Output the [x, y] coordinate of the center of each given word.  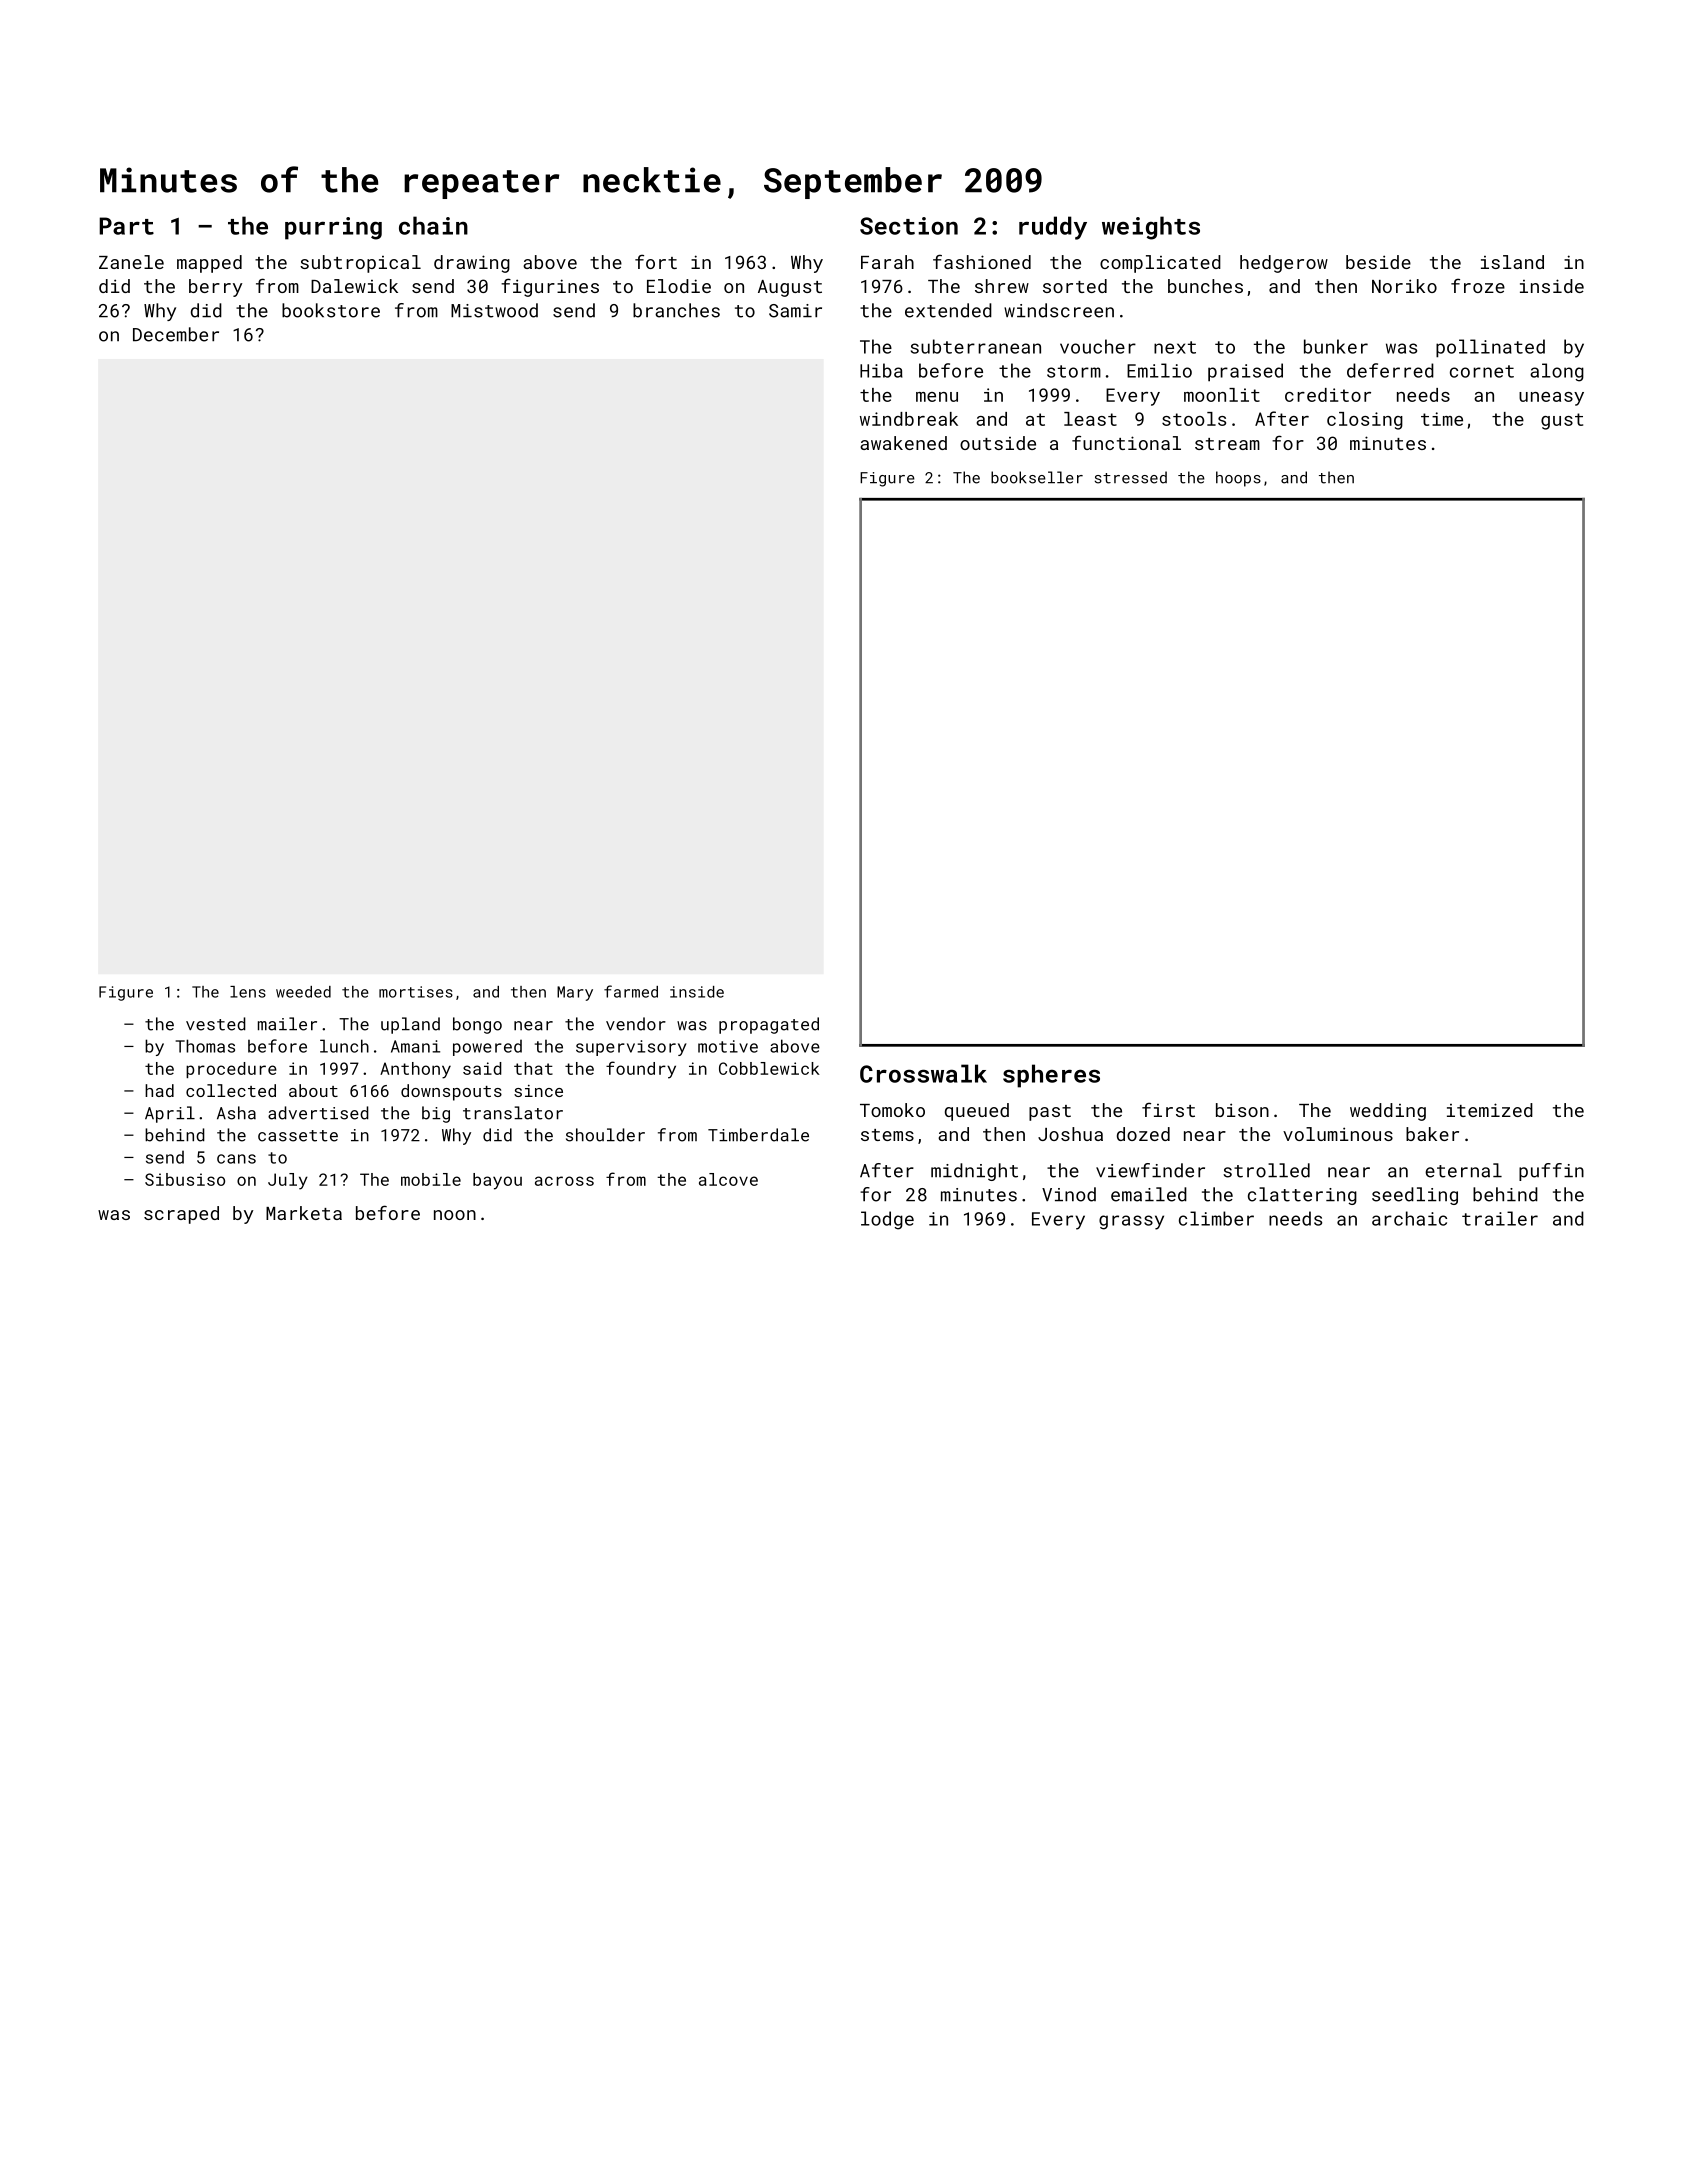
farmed [631, 991]
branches [676, 310]
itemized [1490, 1110]
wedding [1388, 1112]
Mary [575, 993]
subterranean [976, 346]
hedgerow [1284, 264]
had [159, 1090]
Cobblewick [769, 1068]
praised [1245, 372]
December [176, 334]
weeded [303, 992]
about [313, 1090]
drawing [472, 264]
